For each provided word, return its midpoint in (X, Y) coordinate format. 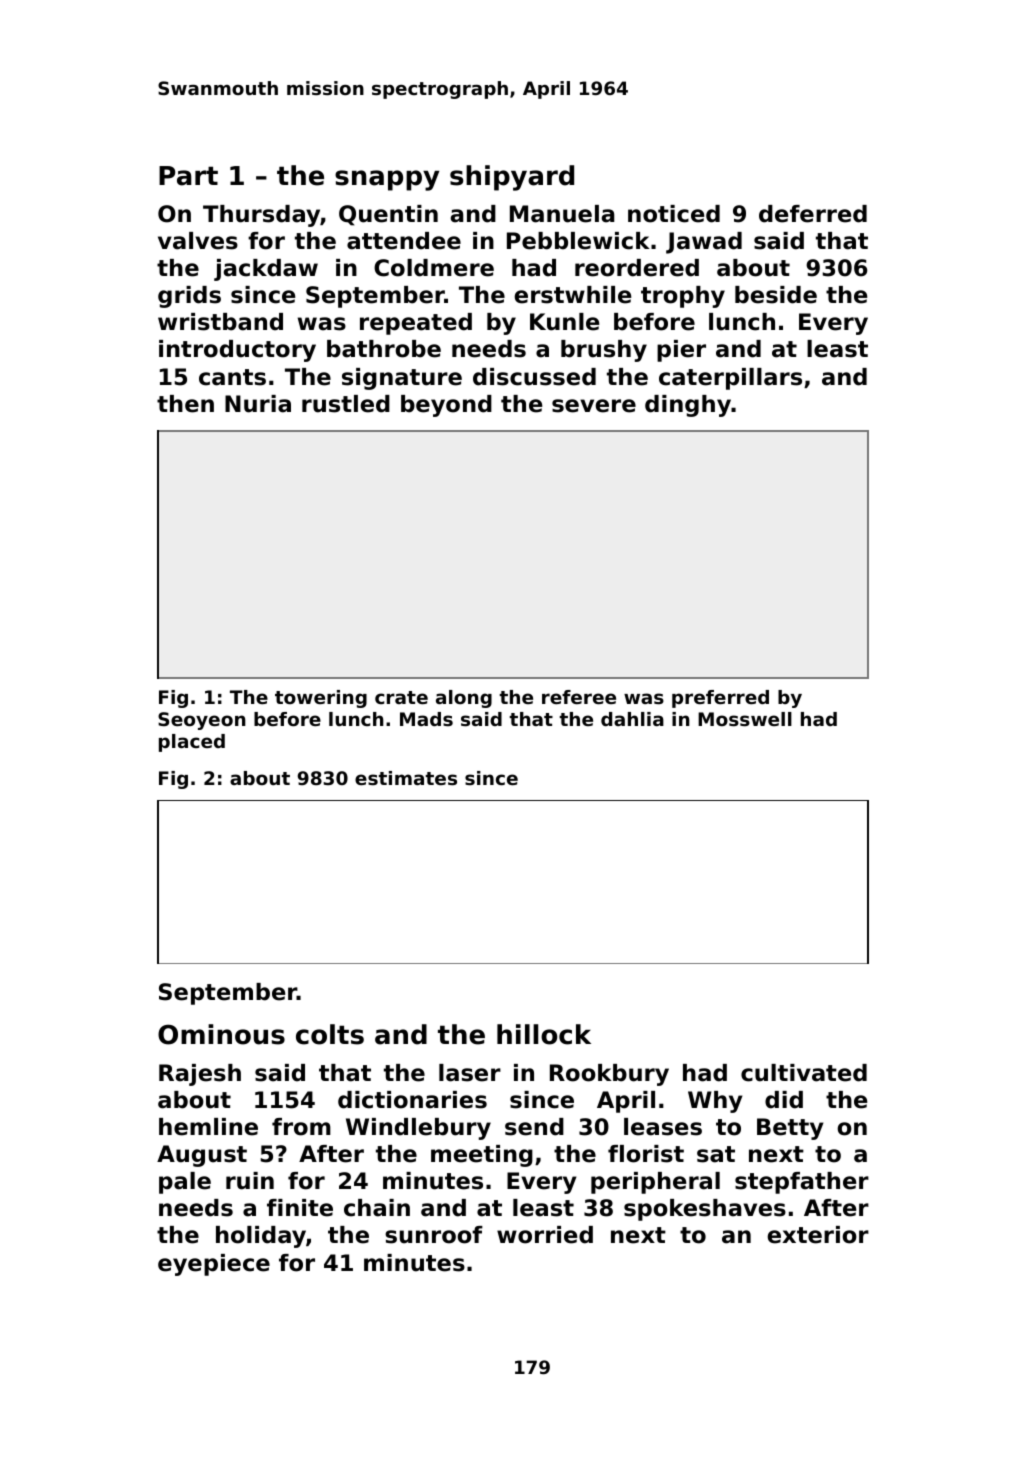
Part (188, 176)
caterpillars (730, 379)
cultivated (804, 1073)
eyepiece (214, 1265)
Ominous (221, 1034)
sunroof (434, 1235)
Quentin (388, 215)
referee (579, 697)
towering (321, 699)
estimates (406, 778)
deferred (813, 214)
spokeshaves (705, 1210)
